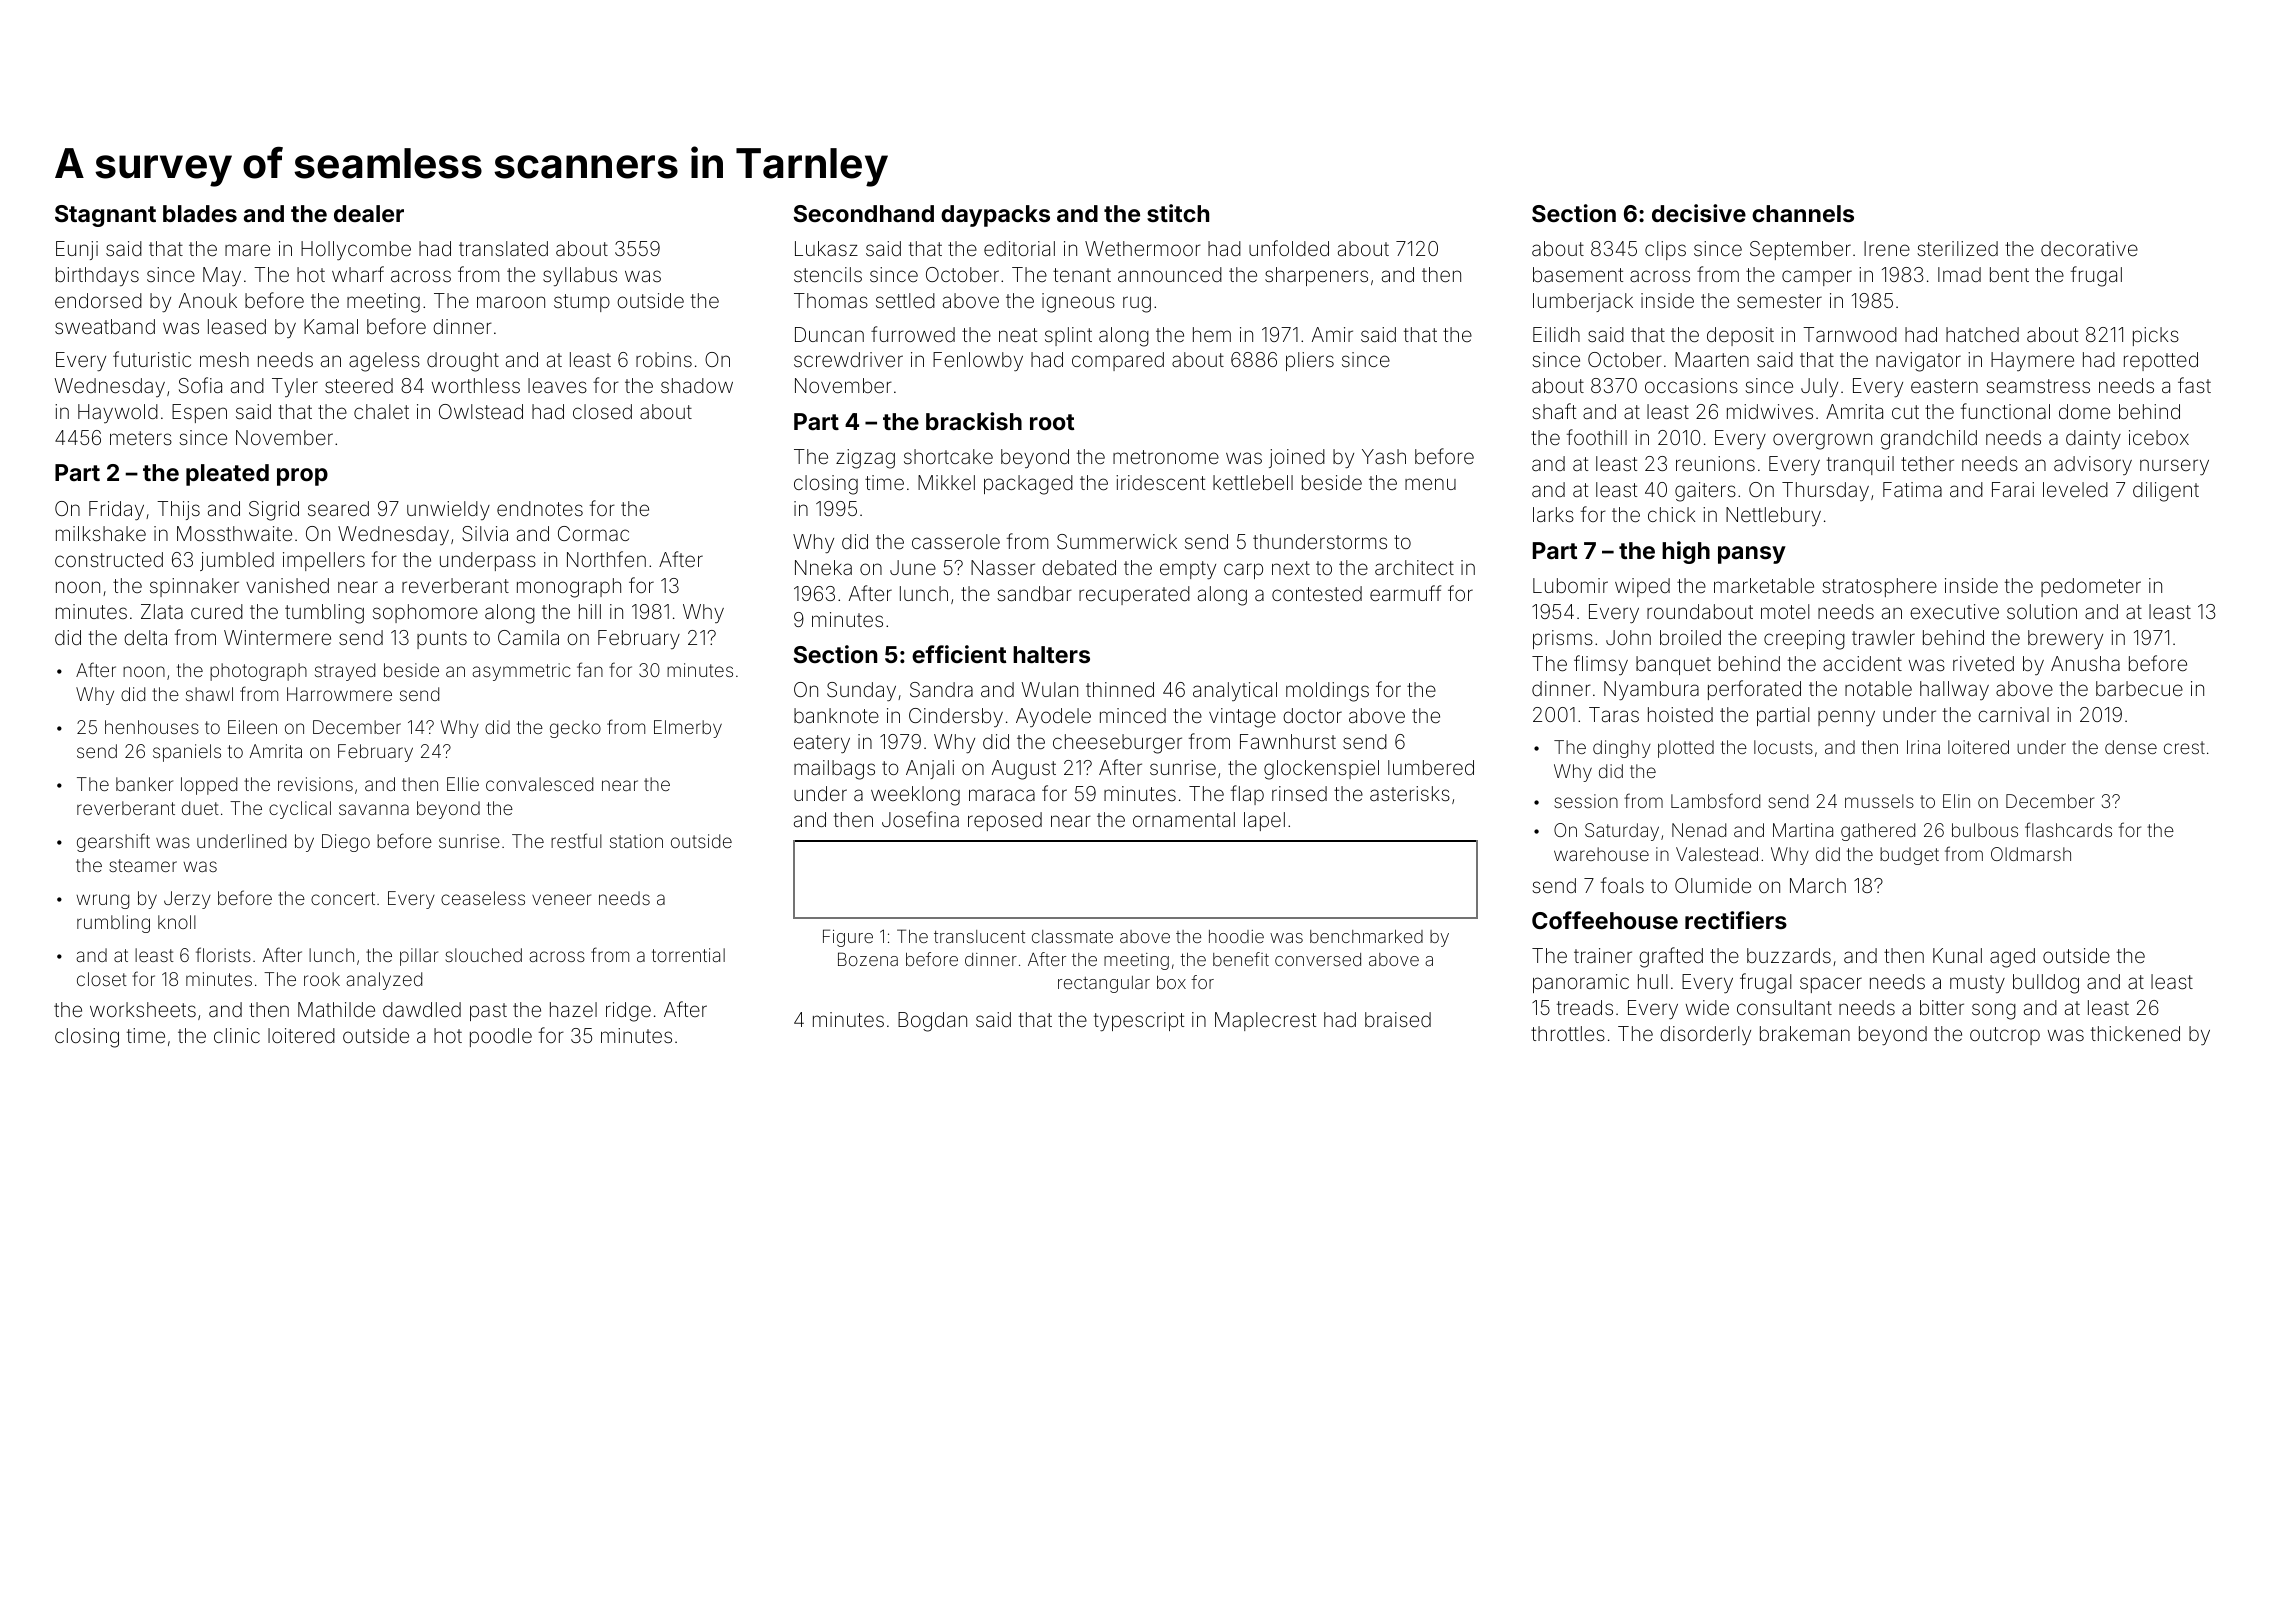 This image has width=2271, height=1606. I want to click on channels, so click(1803, 213).
